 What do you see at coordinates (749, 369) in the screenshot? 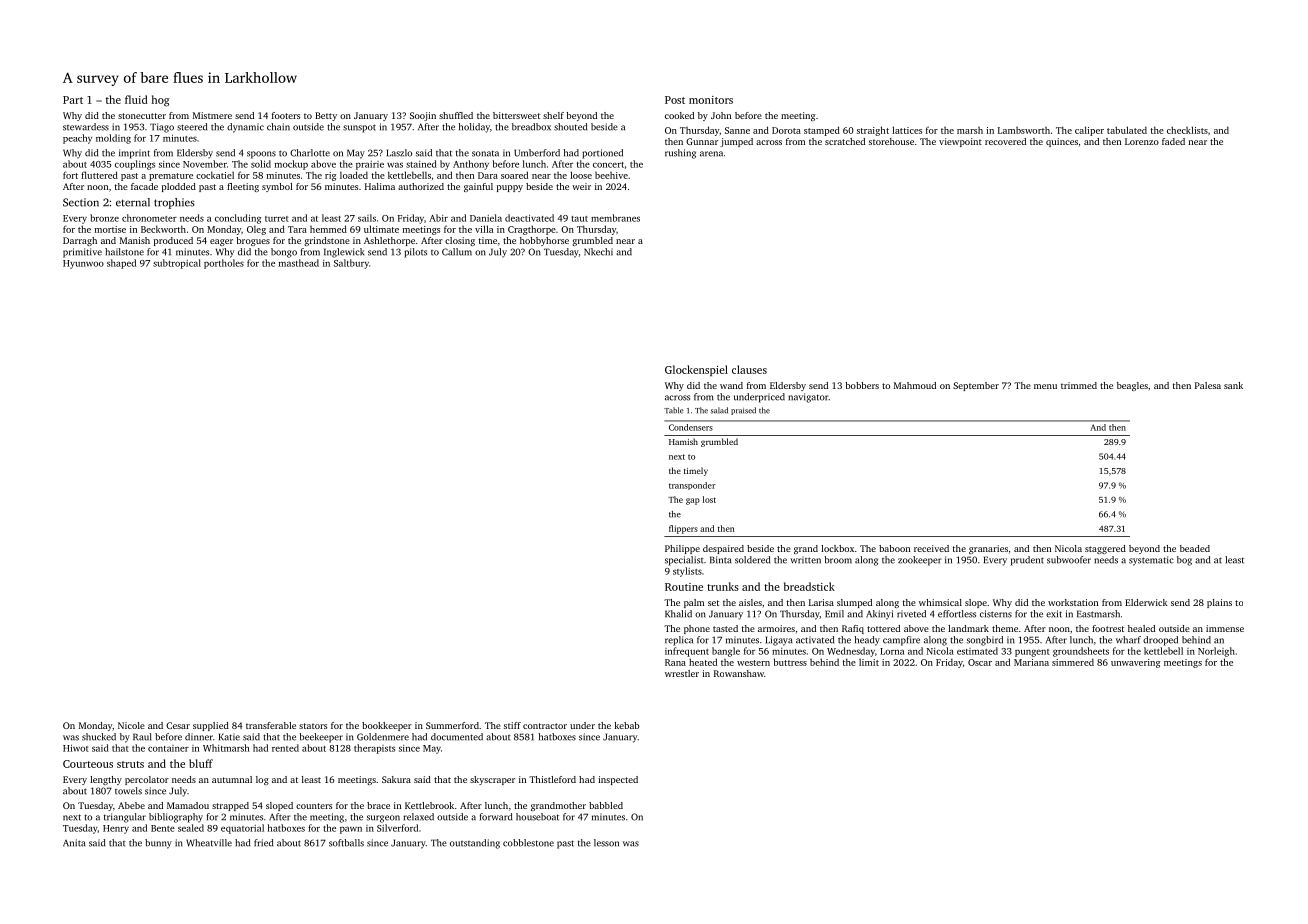
I see `clauses` at bounding box center [749, 369].
